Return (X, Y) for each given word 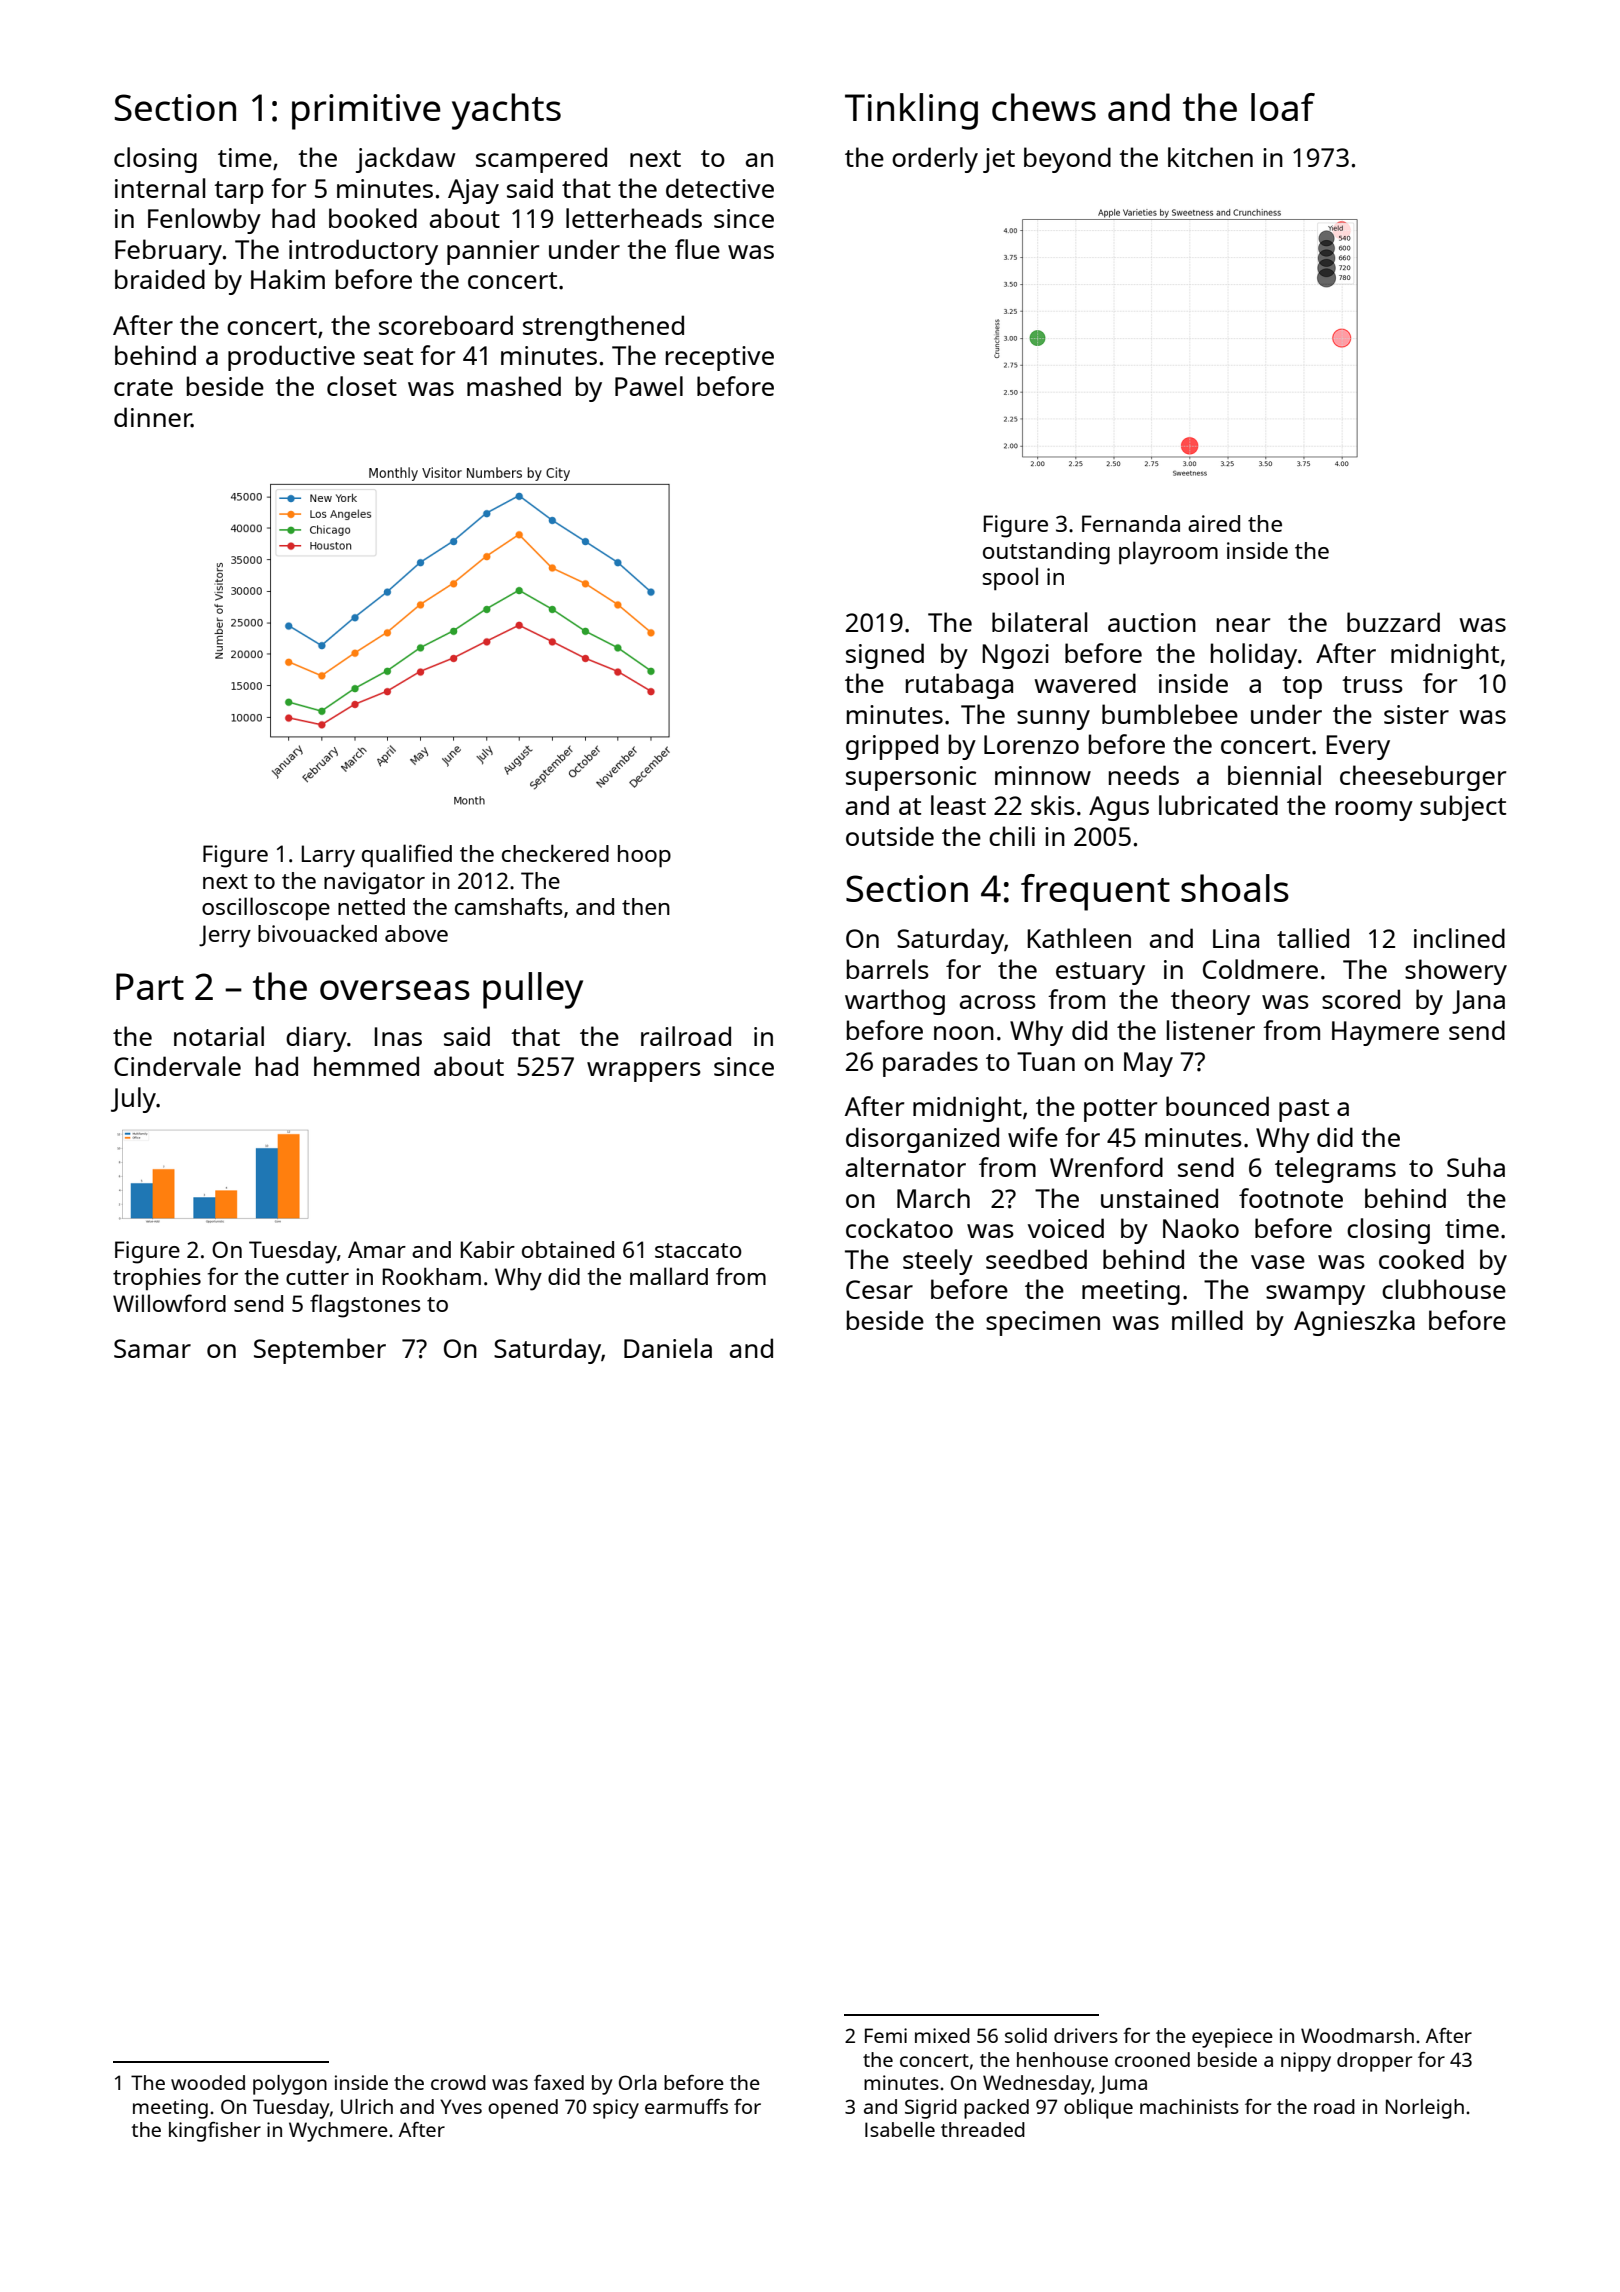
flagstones (365, 1306)
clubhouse (1444, 1289)
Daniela (668, 1348)
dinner (153, 417)
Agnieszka (1354, 1323)
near (1243, 625)
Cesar (879, 1289)
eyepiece (1232, 2038)
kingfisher (215, 2131)
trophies (157, 1279)
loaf (1283, 107)
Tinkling (911, 111)
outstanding (1046, 553)
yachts (506, 111)
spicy (616, 2109)
